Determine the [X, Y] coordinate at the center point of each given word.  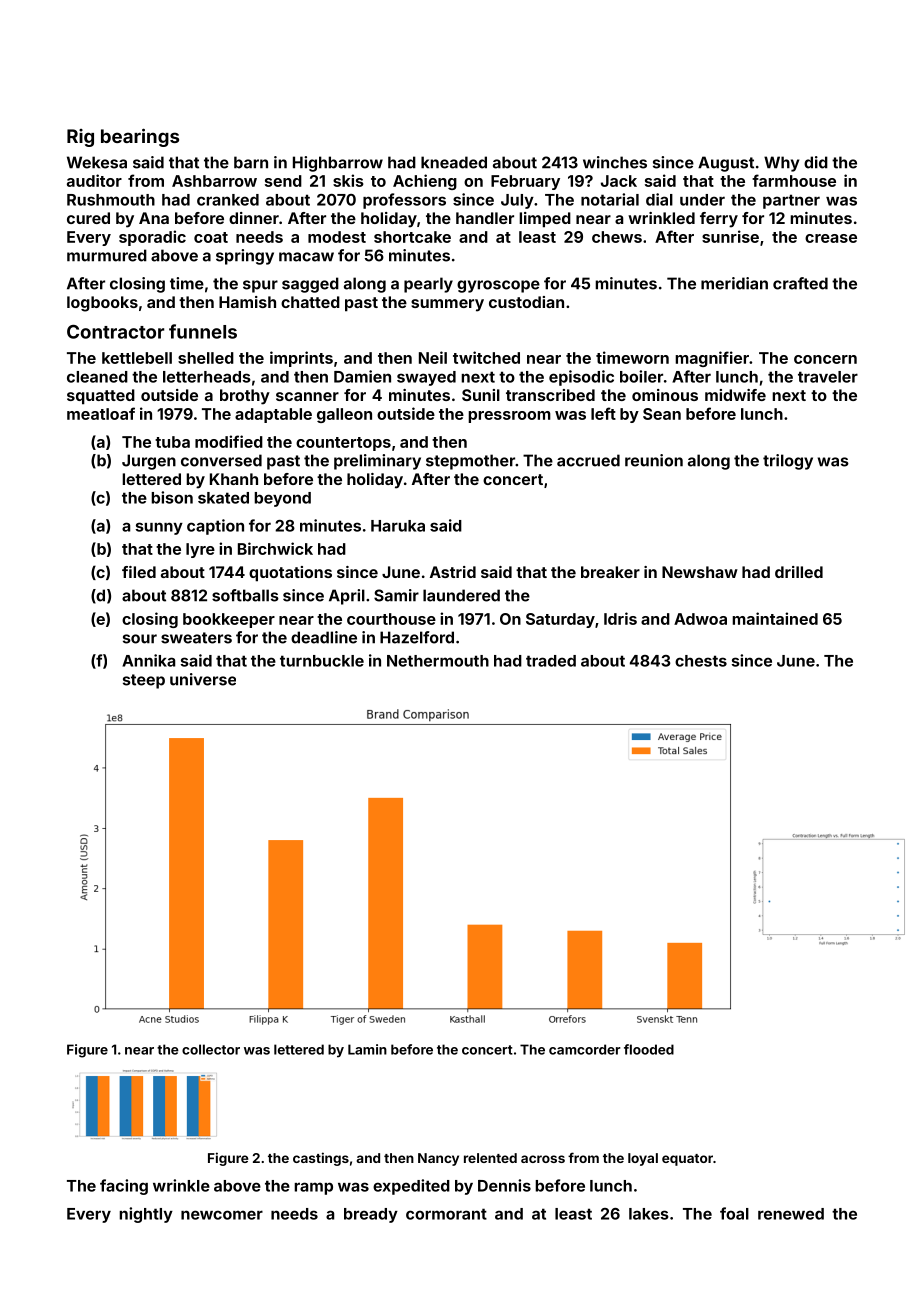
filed [139, 572]
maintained [775, 618]
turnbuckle [322, 661]
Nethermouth [438, 661]
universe [203, 679]
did [816, 162]
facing [124, 1187]
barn [251, 162]
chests [701, 661]
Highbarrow [338, 164]
